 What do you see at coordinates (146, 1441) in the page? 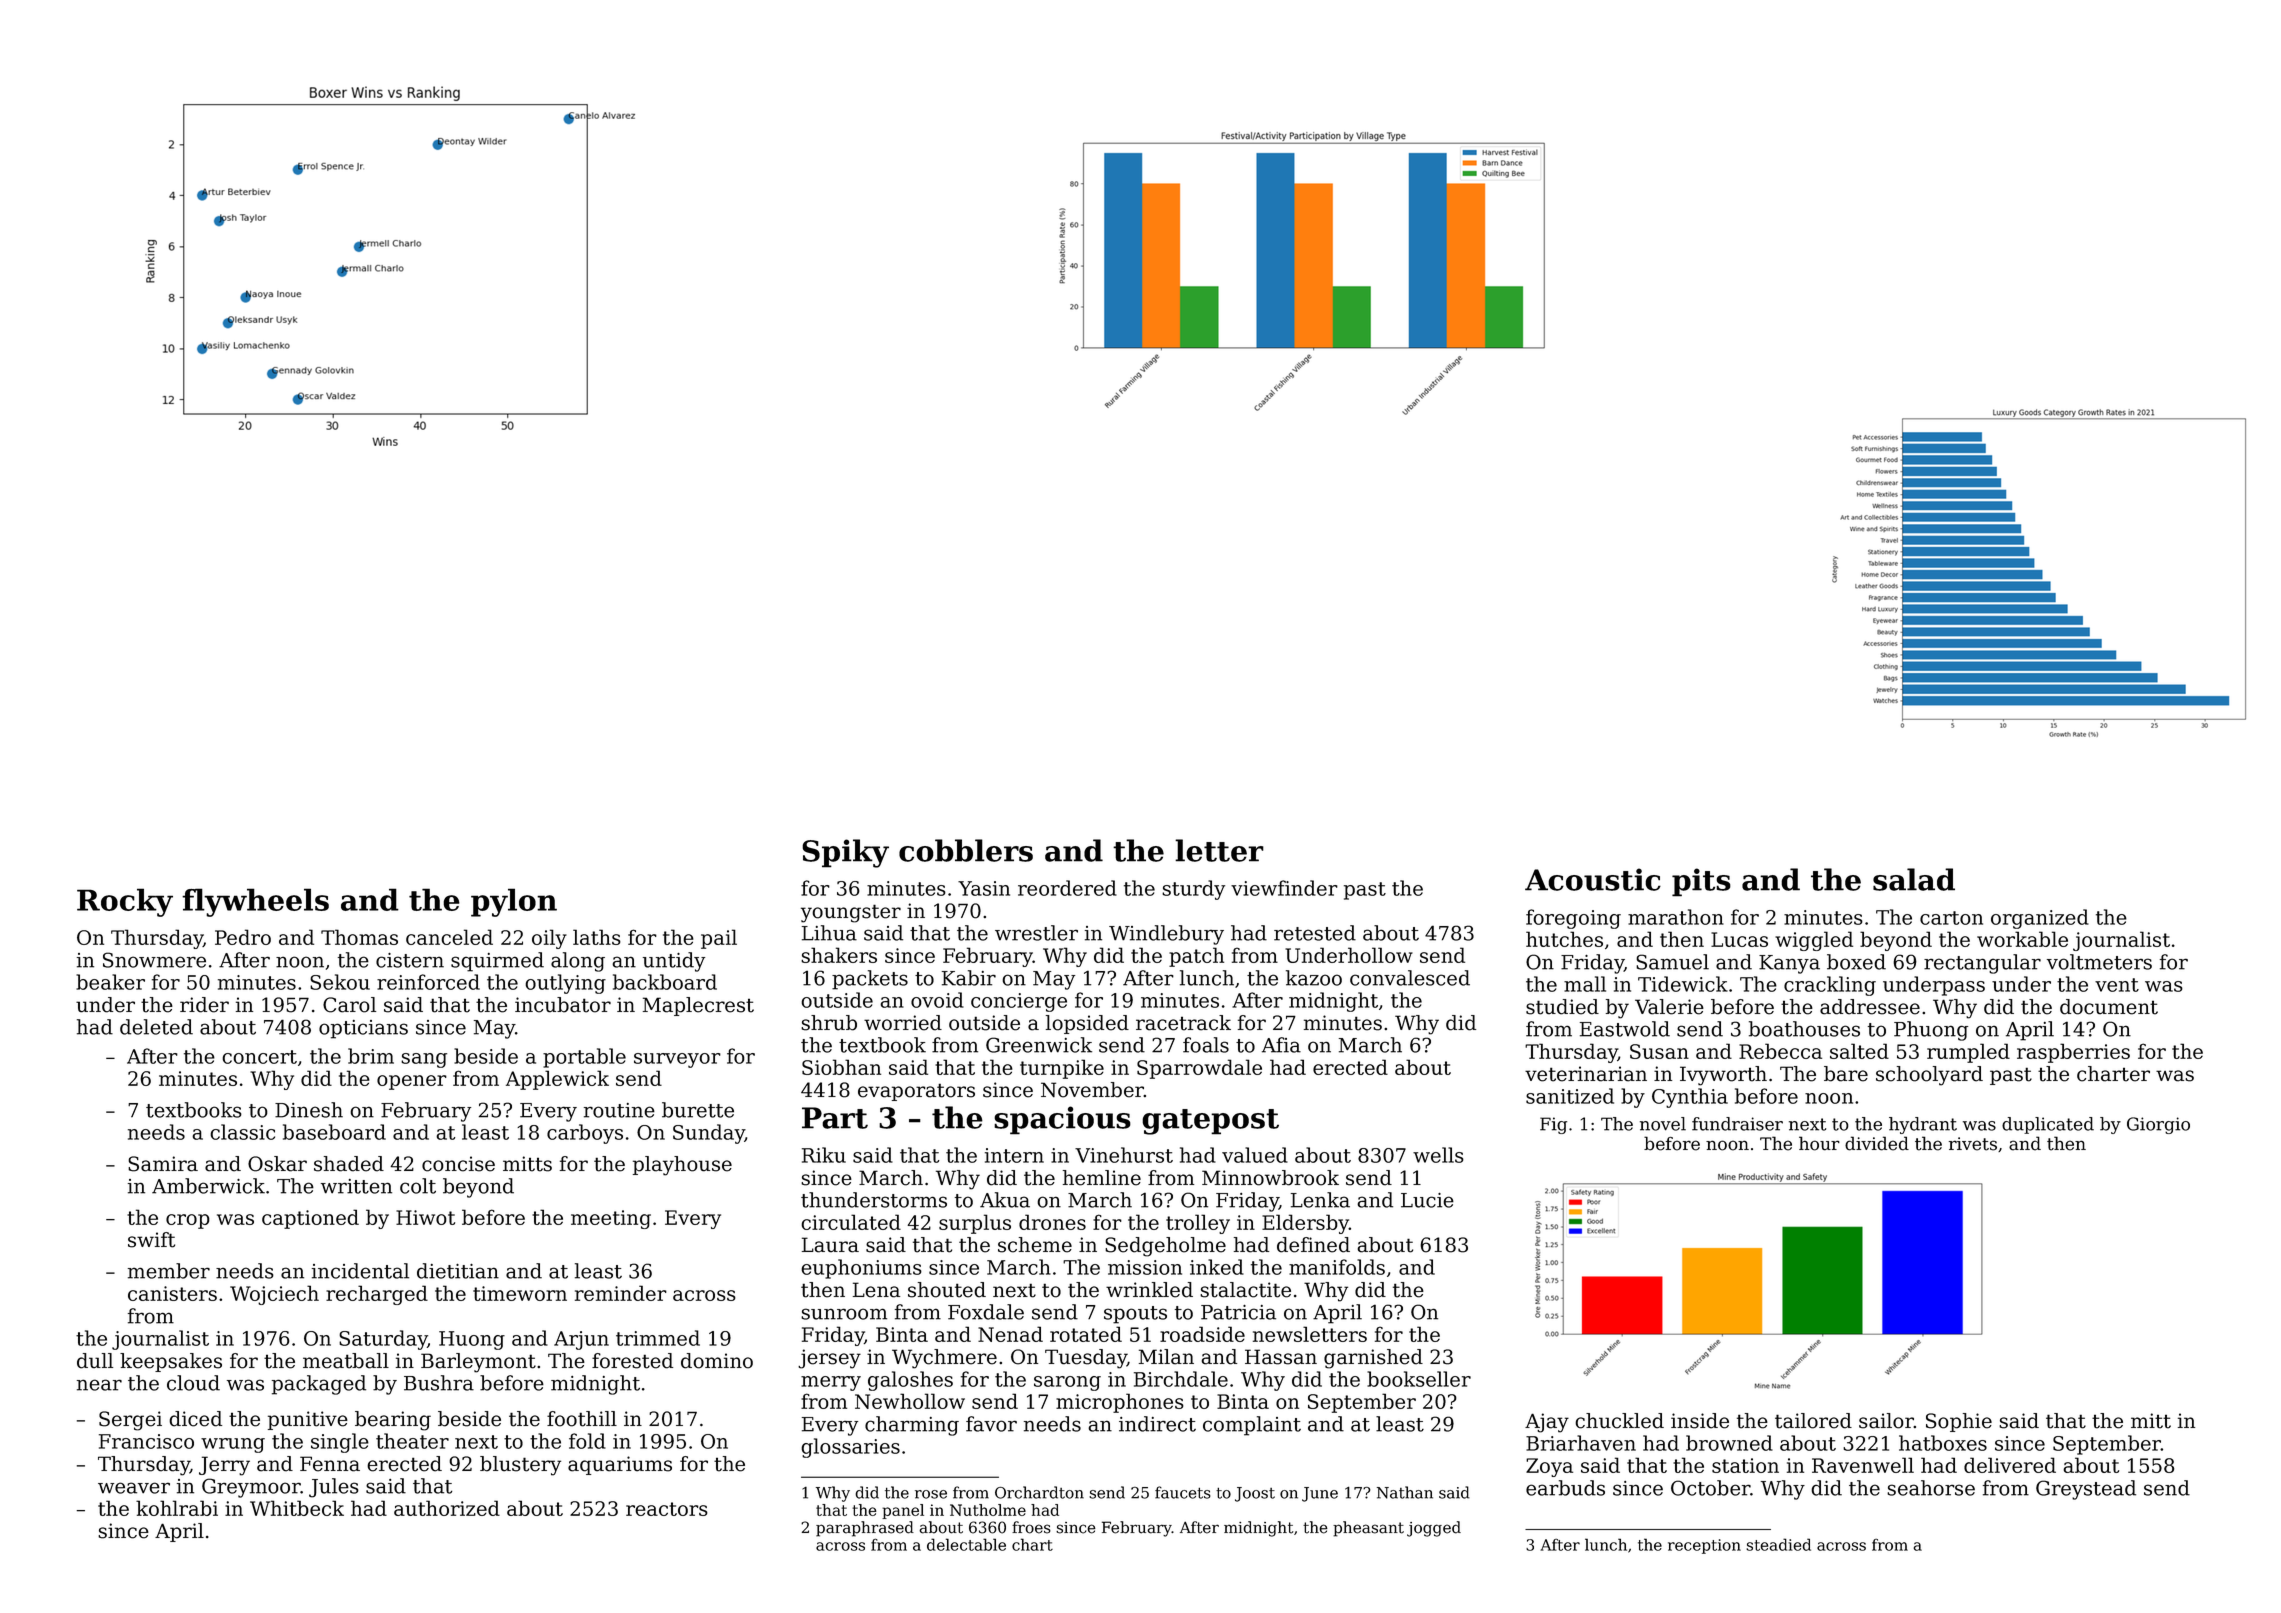
I see `Francisco` at bounding box center [146, 1441].
